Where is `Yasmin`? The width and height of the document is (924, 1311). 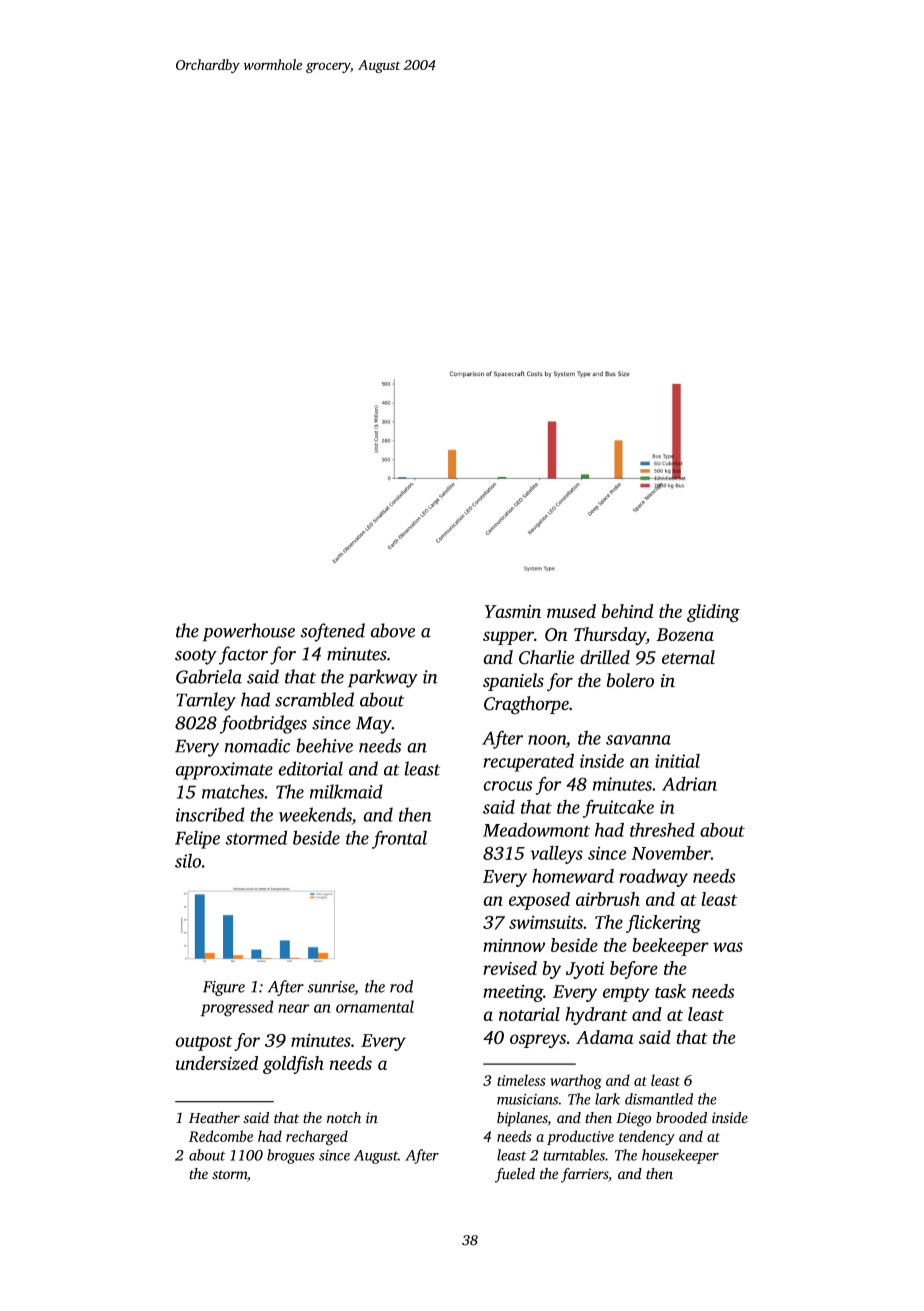
Yasmin is located at coordinates (513, 611).
